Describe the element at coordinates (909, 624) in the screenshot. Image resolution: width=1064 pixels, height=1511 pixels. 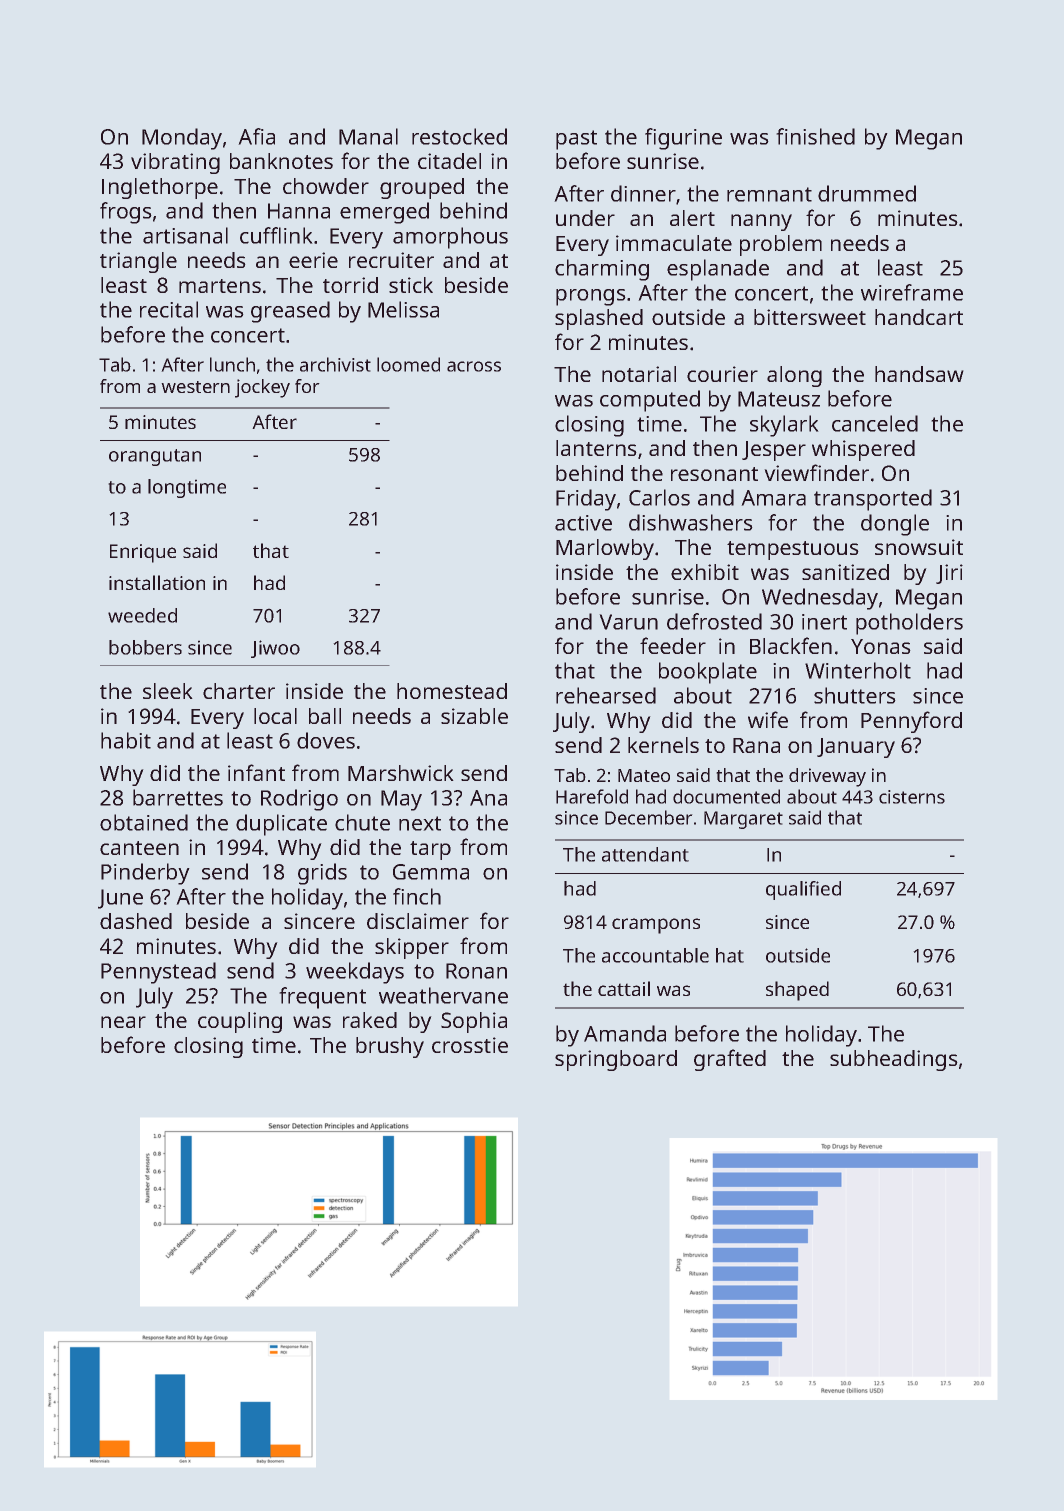
I see `potholders` at that location.
